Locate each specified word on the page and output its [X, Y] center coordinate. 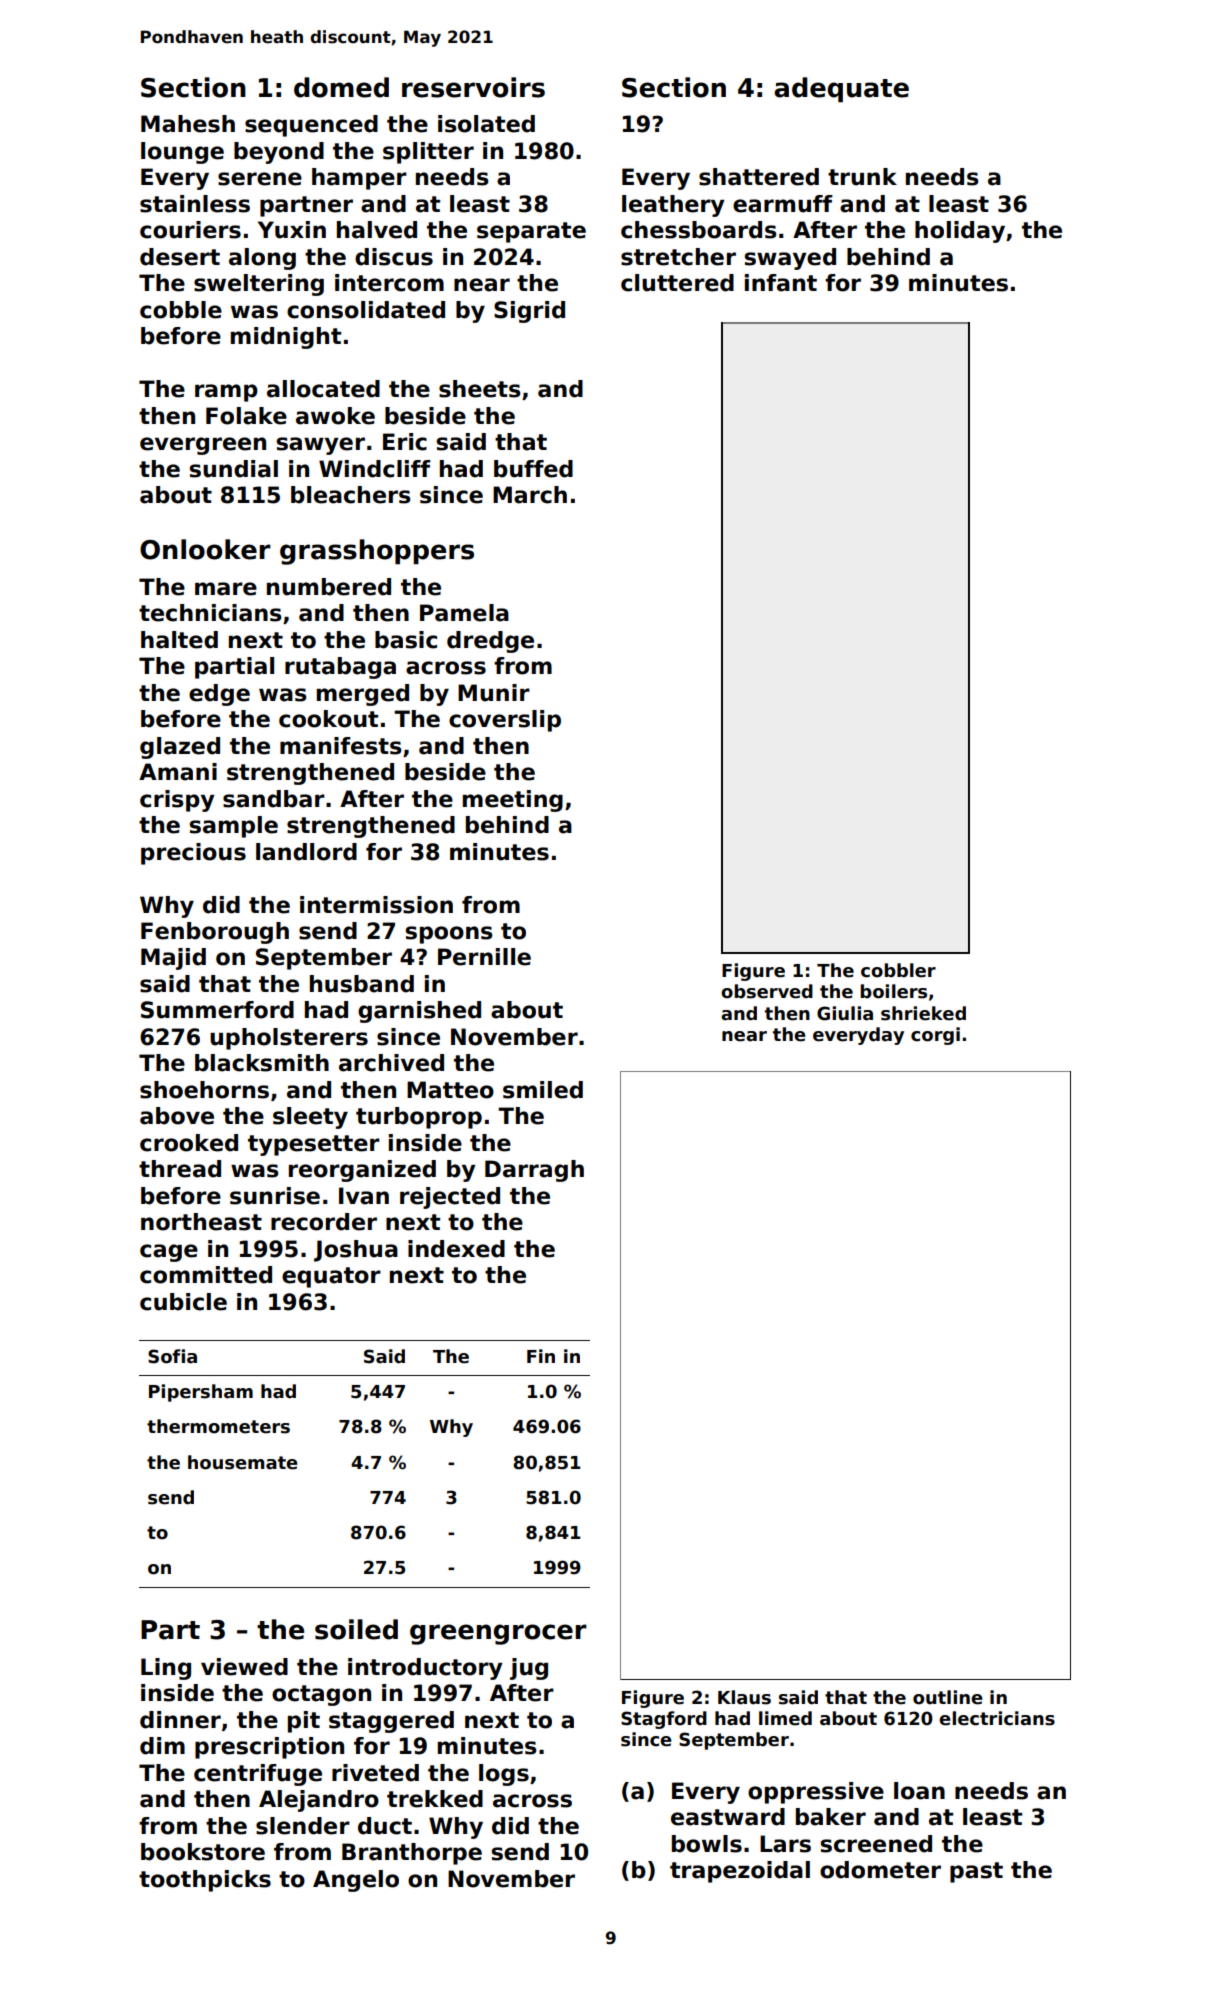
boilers [893, 991]
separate [531, 232]
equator [331, 1277]
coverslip [505, 721]
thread [180, 1169]
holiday [960, 232]
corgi [935, 1036]
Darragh [534, 1171]
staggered [391, 1722]
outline [948, 1697]
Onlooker [205, 549]
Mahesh [188, 124]
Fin [541, 1356]
